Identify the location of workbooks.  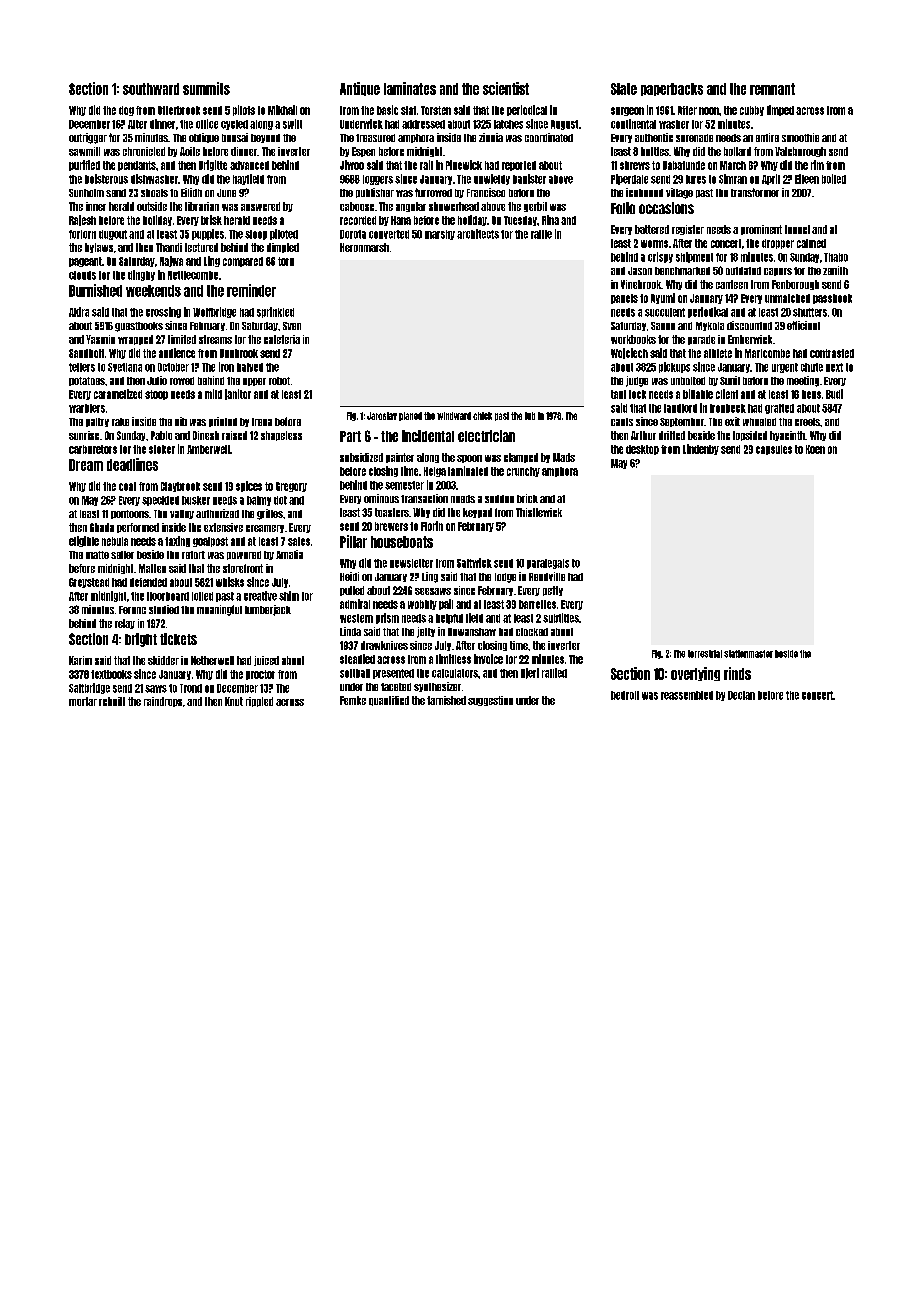
(633, 339).
